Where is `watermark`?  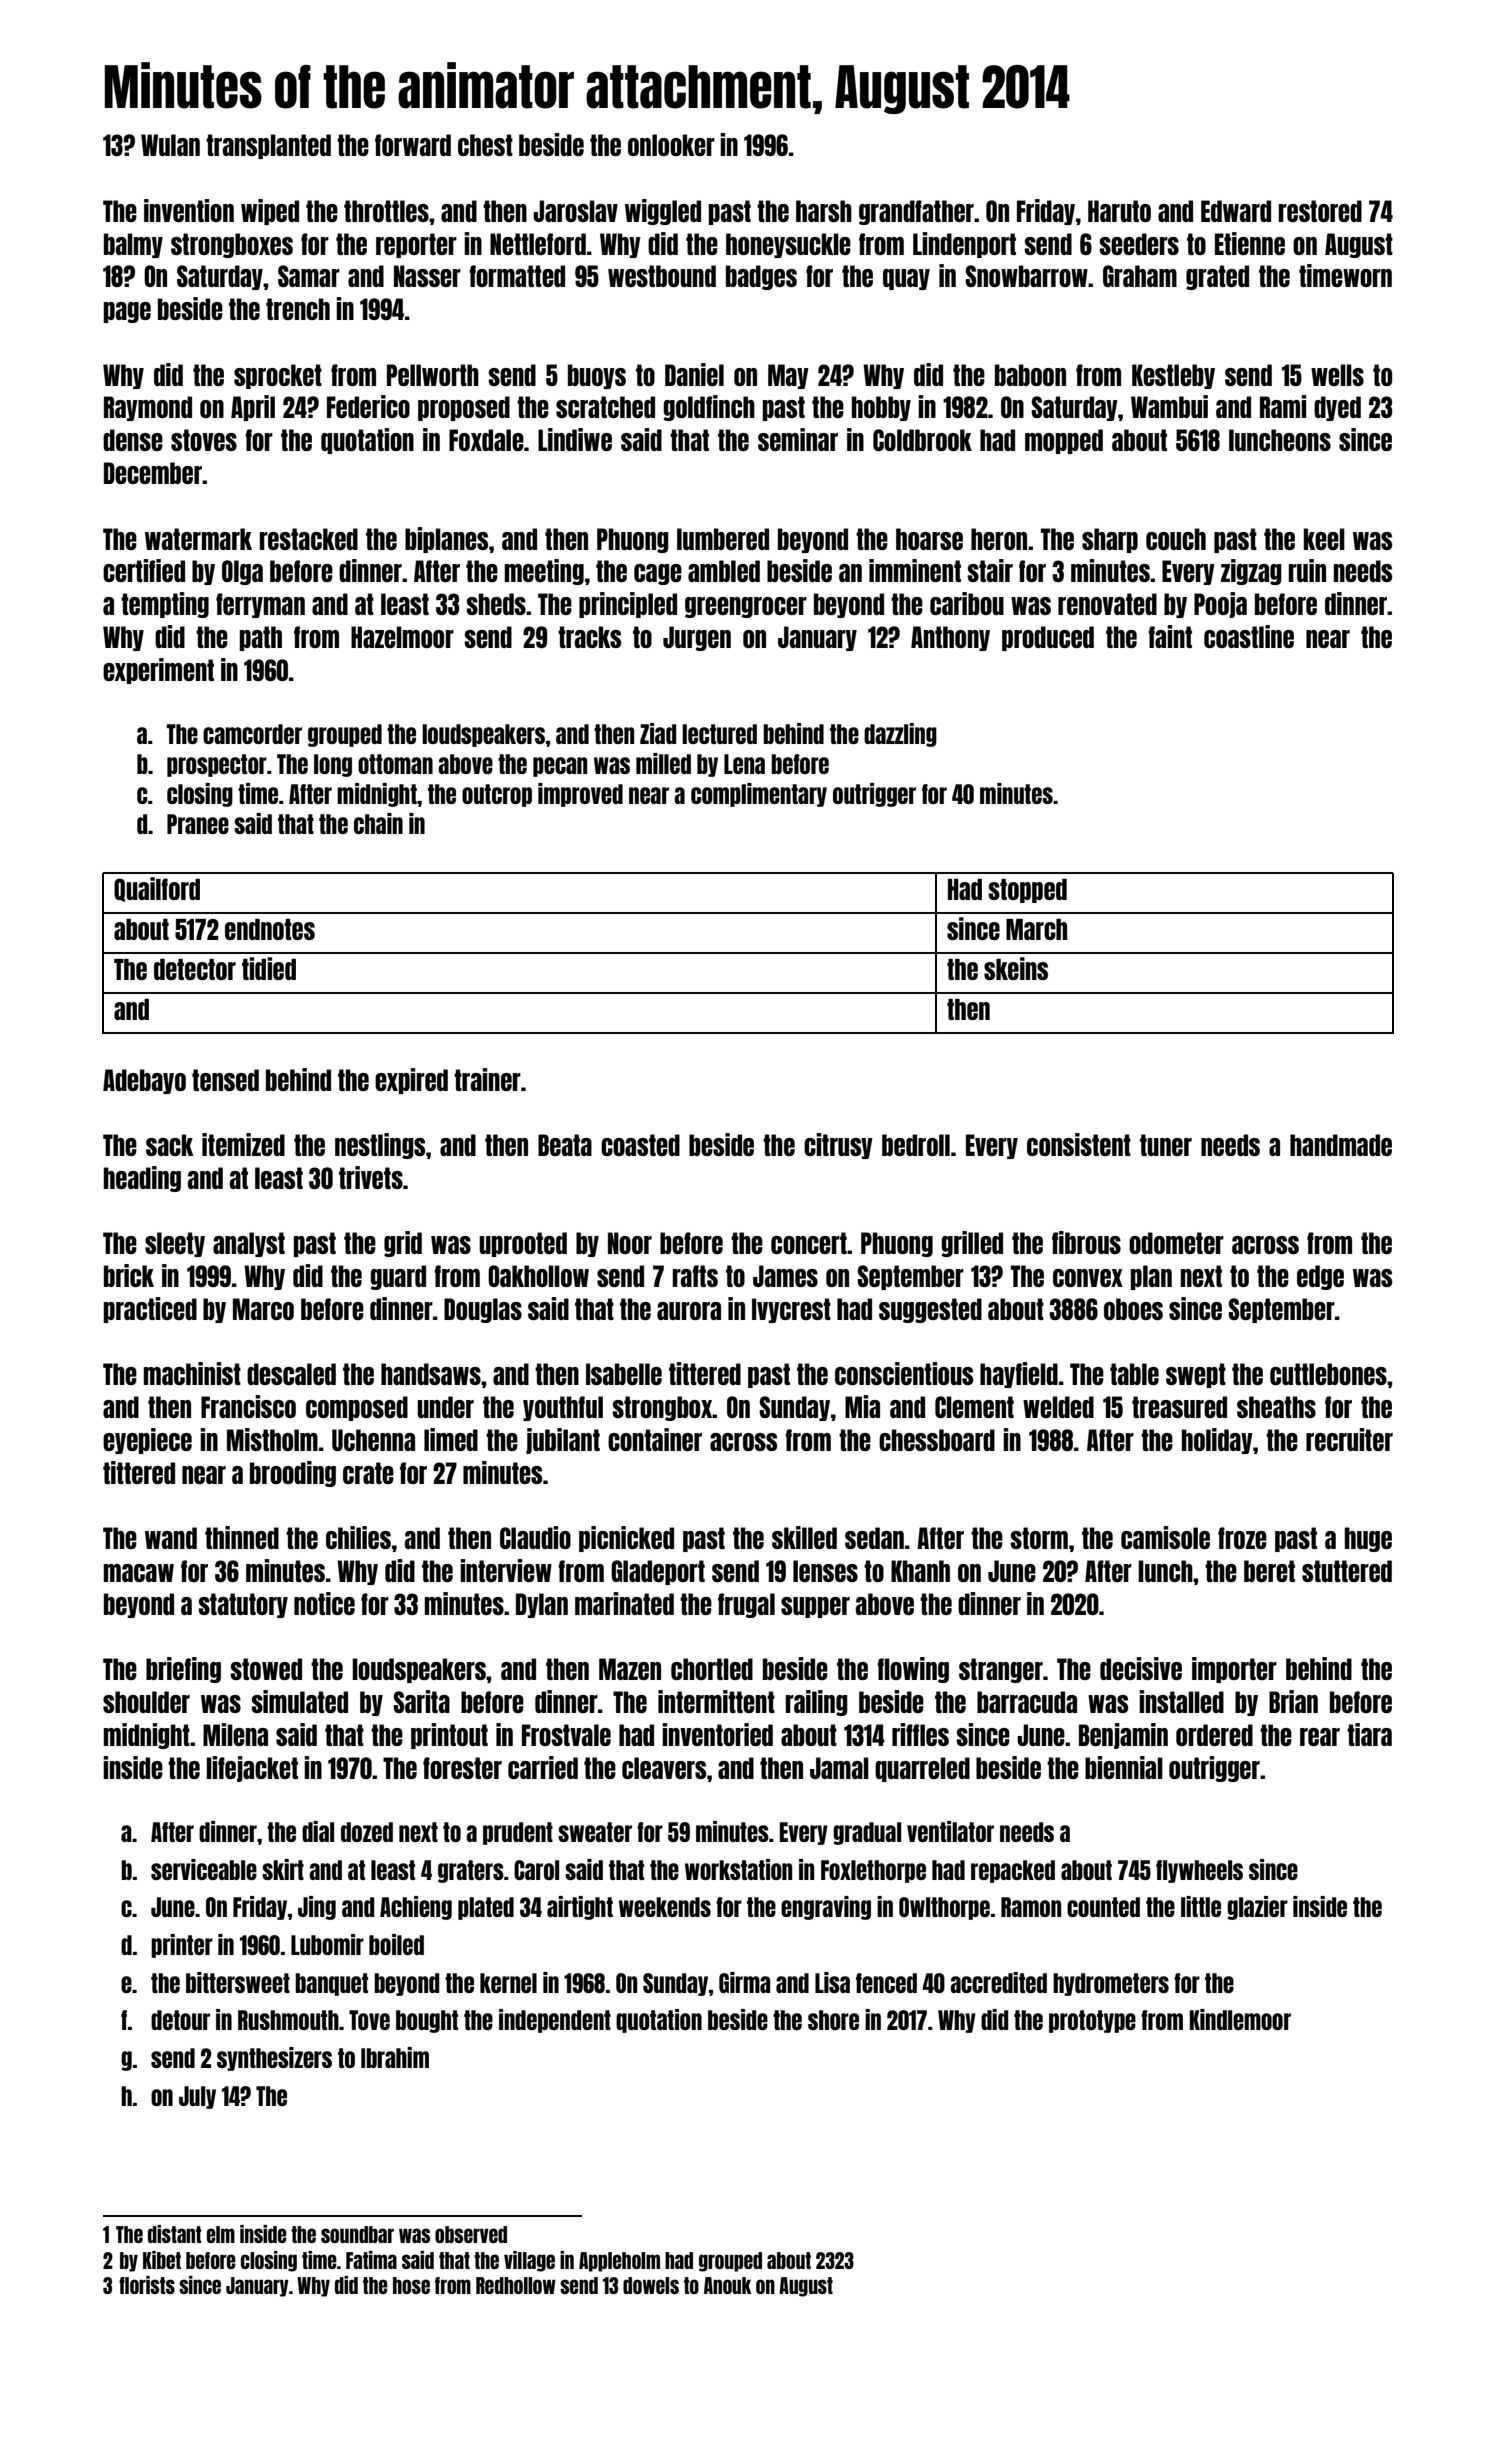 watermark is located at coordinates (198, 539).
